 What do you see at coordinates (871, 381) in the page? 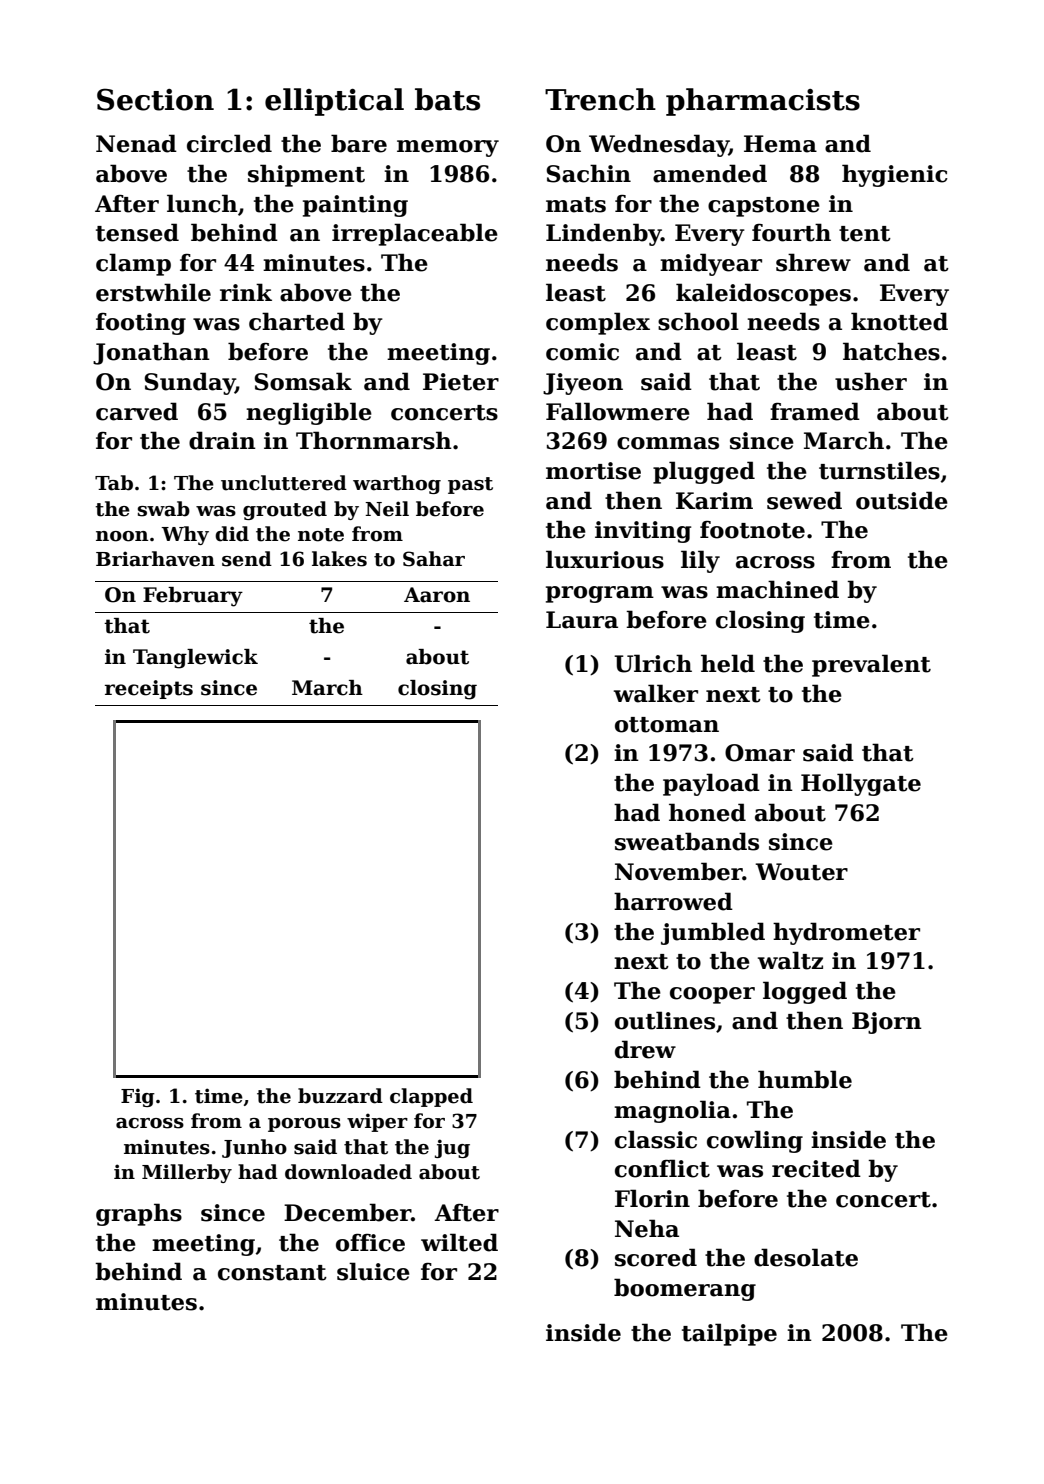
I see `usher` at bounding box center [871, 381].
